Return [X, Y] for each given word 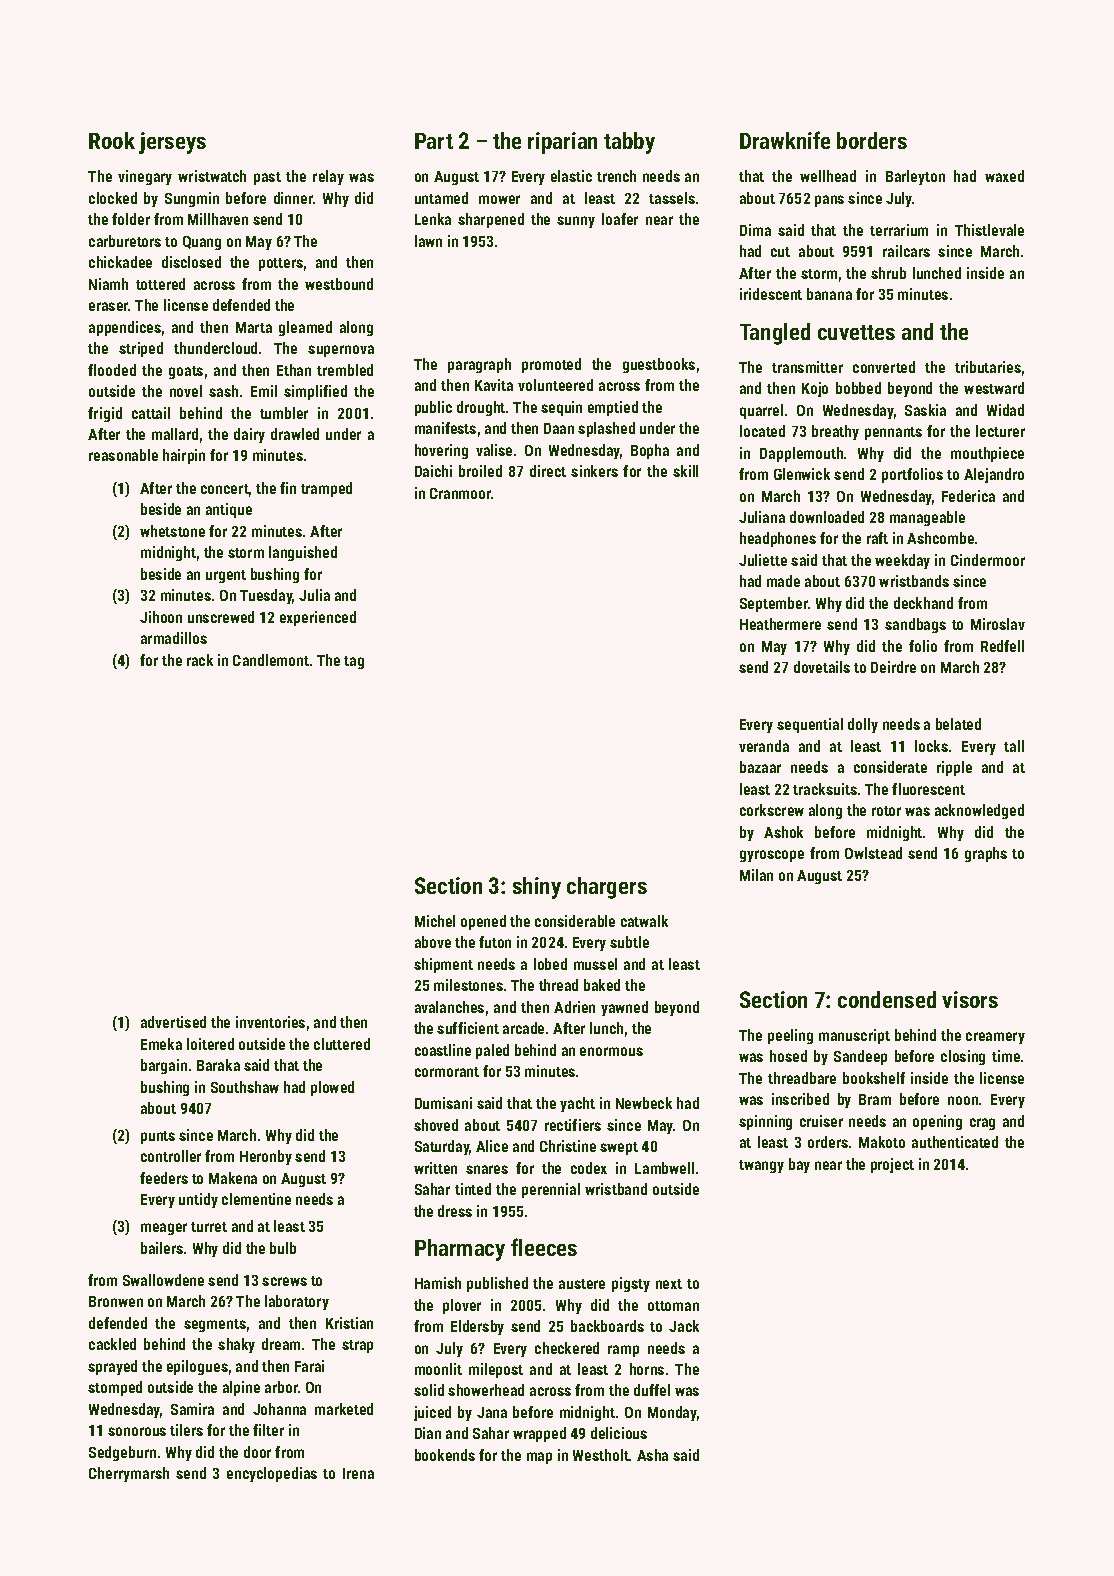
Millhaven [218, 219]
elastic [571, 176]
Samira [192, 1409]
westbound [339, 284]
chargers [607, 888]
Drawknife [785, 140]
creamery [995, 1038]
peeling [790, 1036]
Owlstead [873, 853]
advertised [173, 1022]
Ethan [294, 370]
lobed [550, 964]
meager [164, 1229]
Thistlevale [989, 230]
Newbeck [644, 1103]
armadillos [174, 638]
